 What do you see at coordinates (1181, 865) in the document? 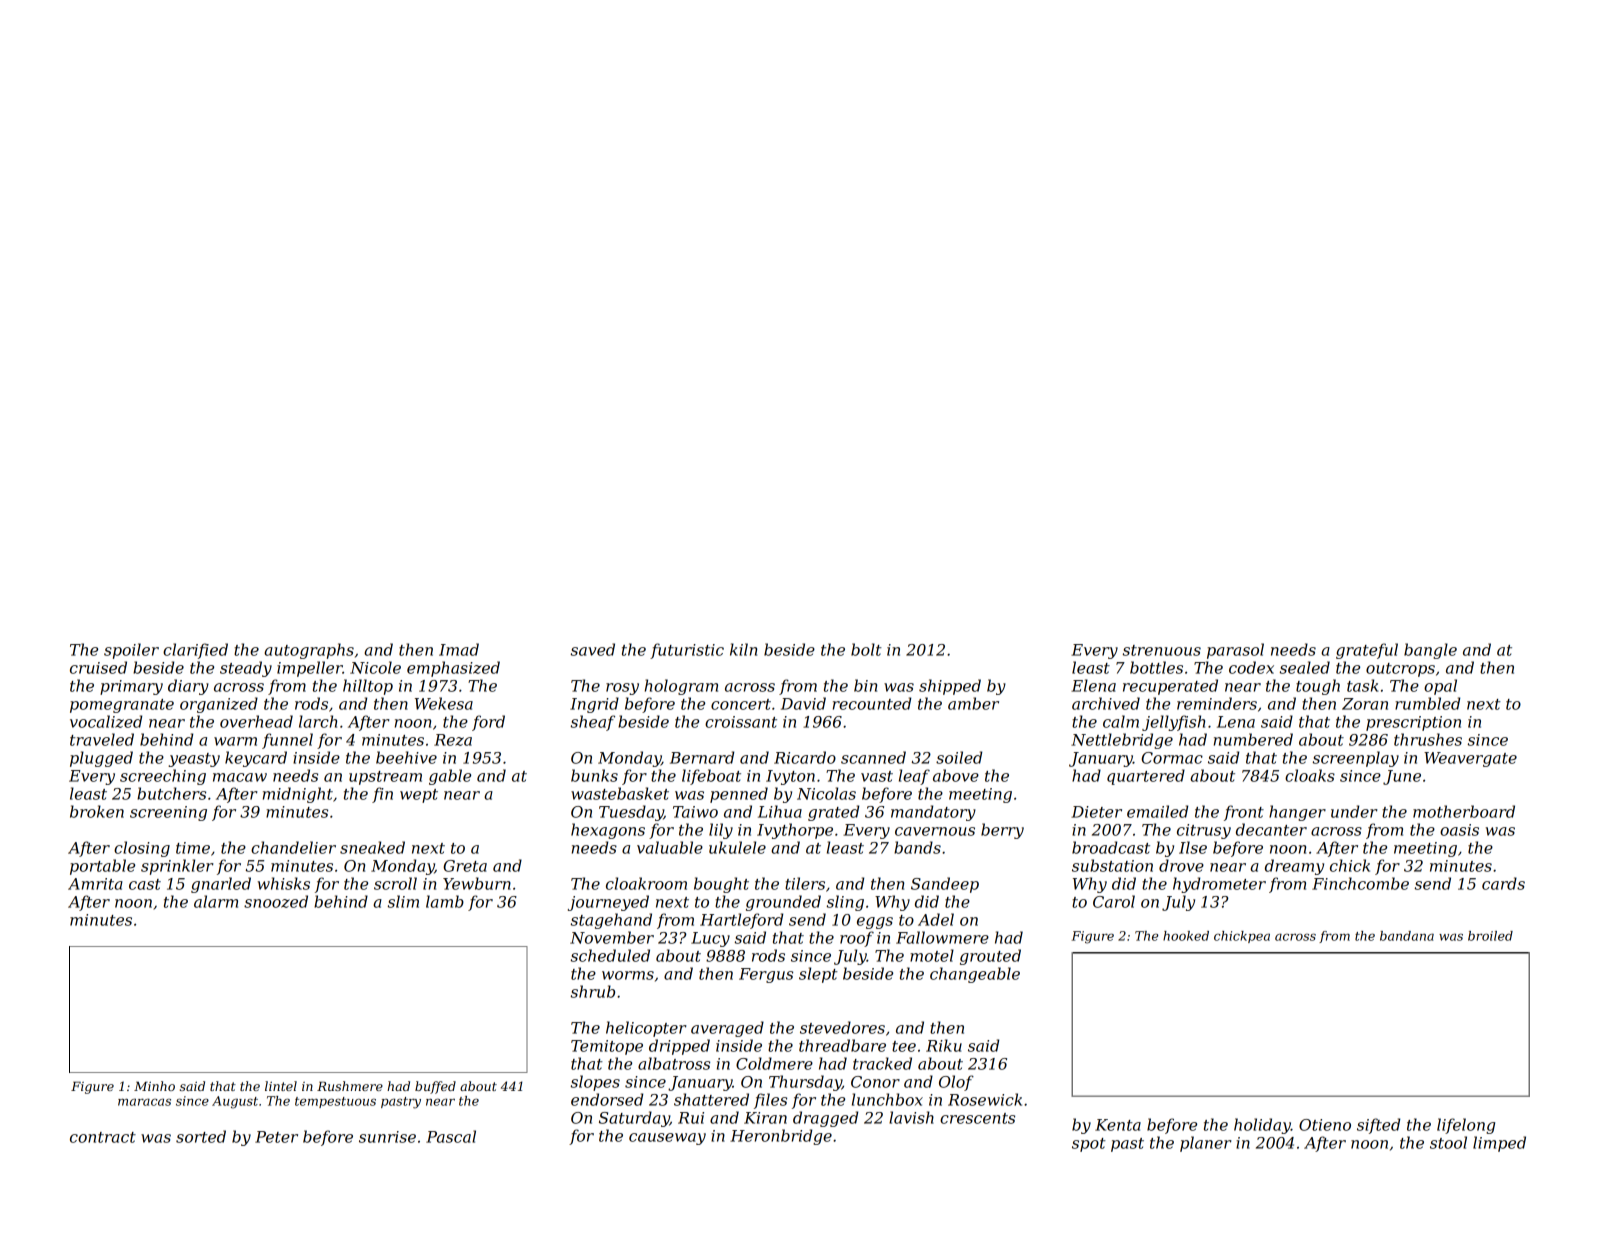
I see `drove` at bounding box center [1181, 865].
